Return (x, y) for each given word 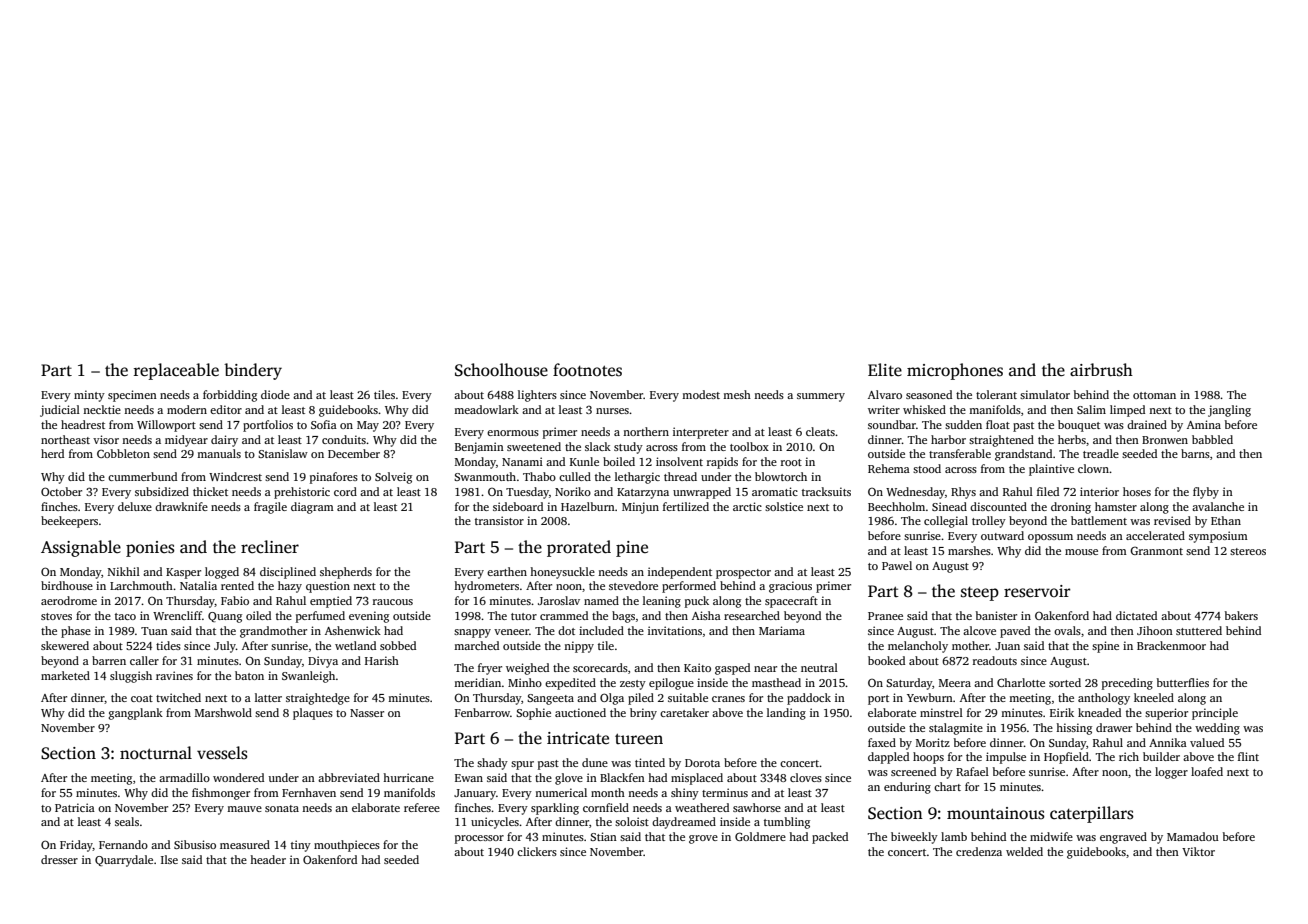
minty (89, 396)
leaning (662, 602)
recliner (270, 547)
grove (703, 839)
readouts (995, 660)
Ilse (169, 859)
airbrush (1101, 370)
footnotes (587, 370)
